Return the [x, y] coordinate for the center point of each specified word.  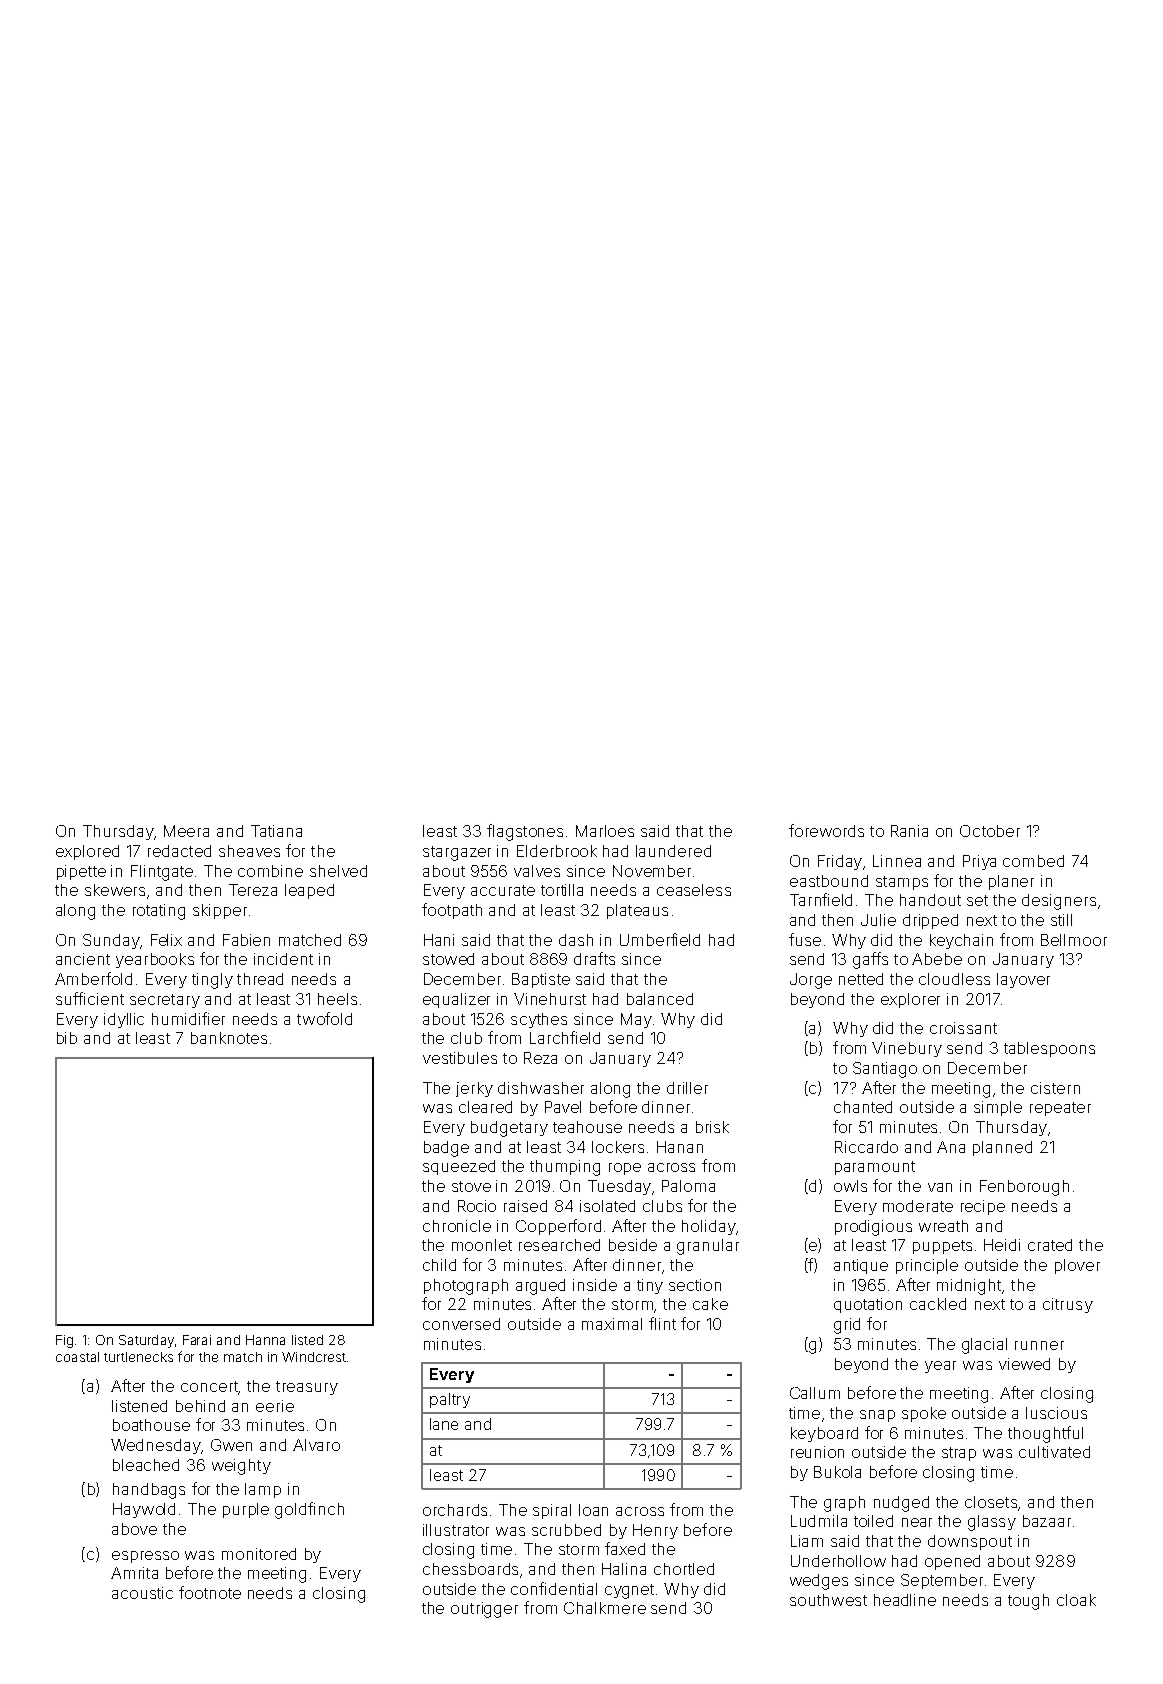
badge [446, 1149]
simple [998, 1108]
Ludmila [819, 1521]
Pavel [563, 1107]
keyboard [824, 1434]
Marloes [605, 831]
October [990, 831]
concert [210, 1388]
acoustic [142, 1593]
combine [270, 871]
